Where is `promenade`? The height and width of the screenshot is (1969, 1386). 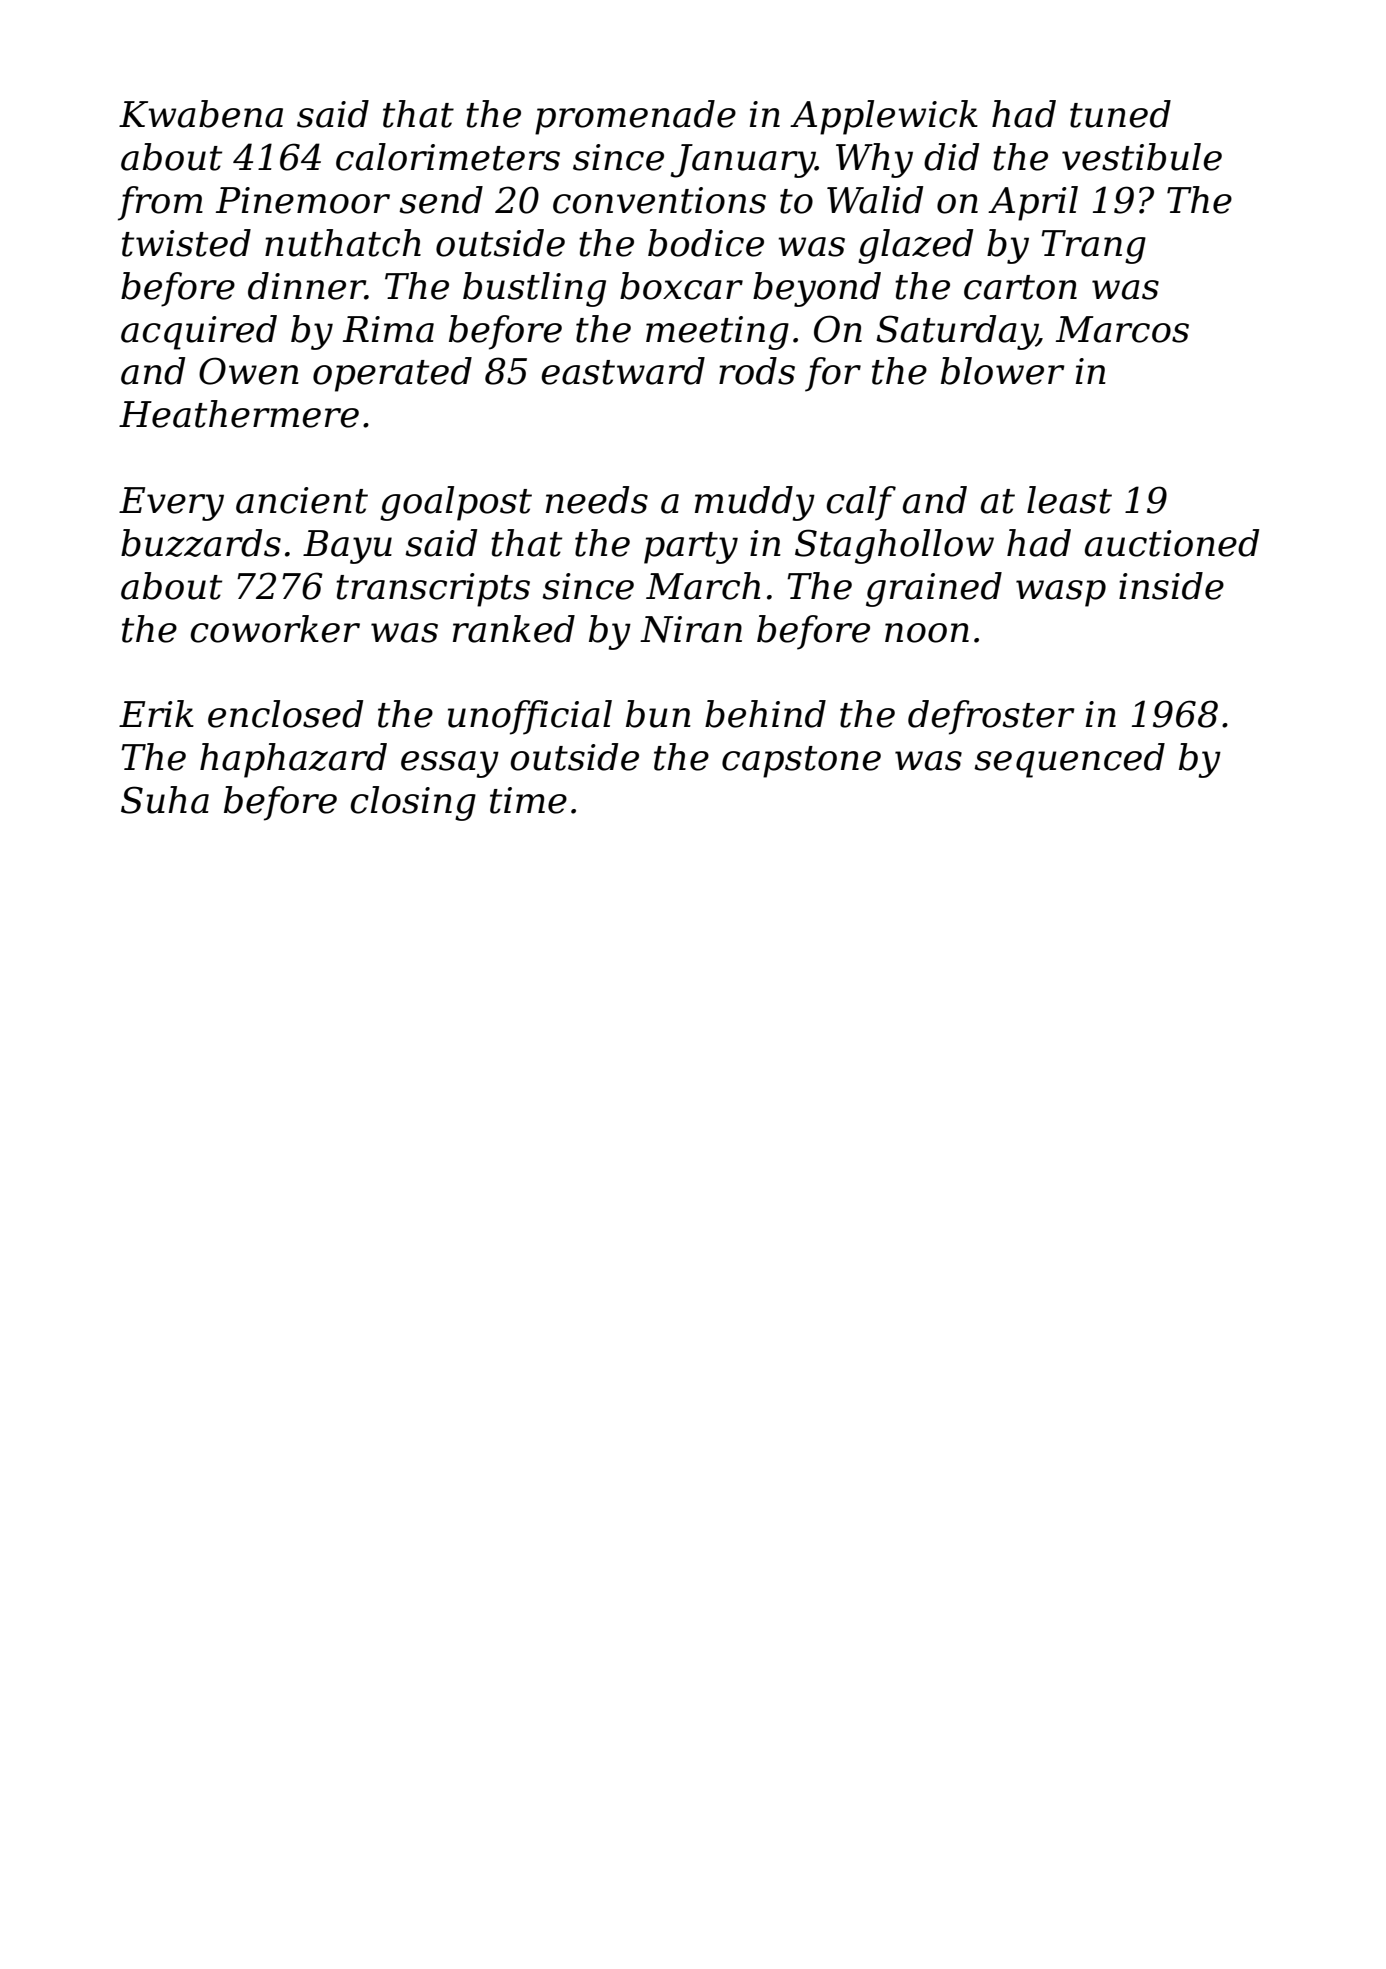 promenade is located at coordinates (635, 117).
